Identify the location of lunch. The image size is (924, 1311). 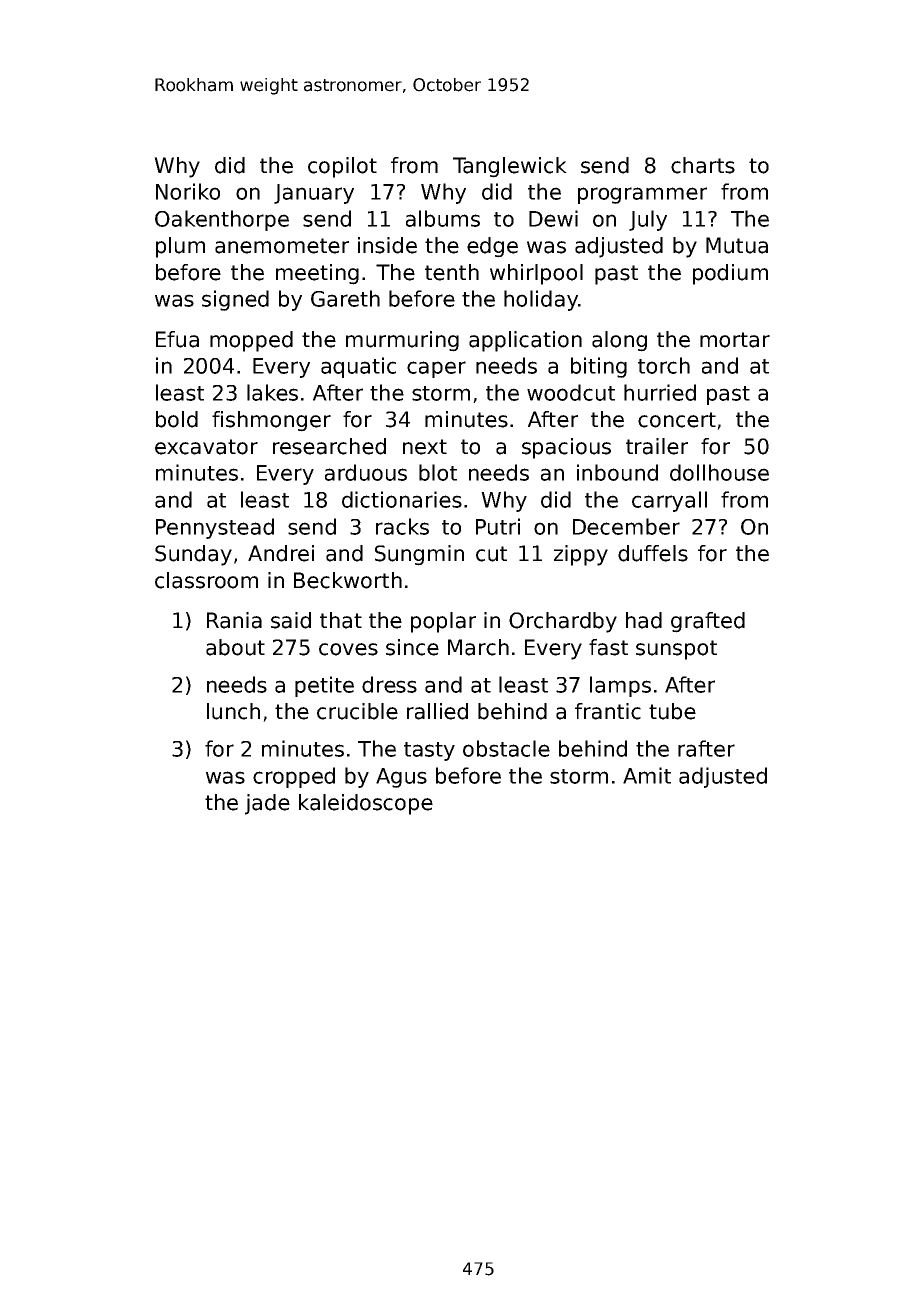
(233, 711).
